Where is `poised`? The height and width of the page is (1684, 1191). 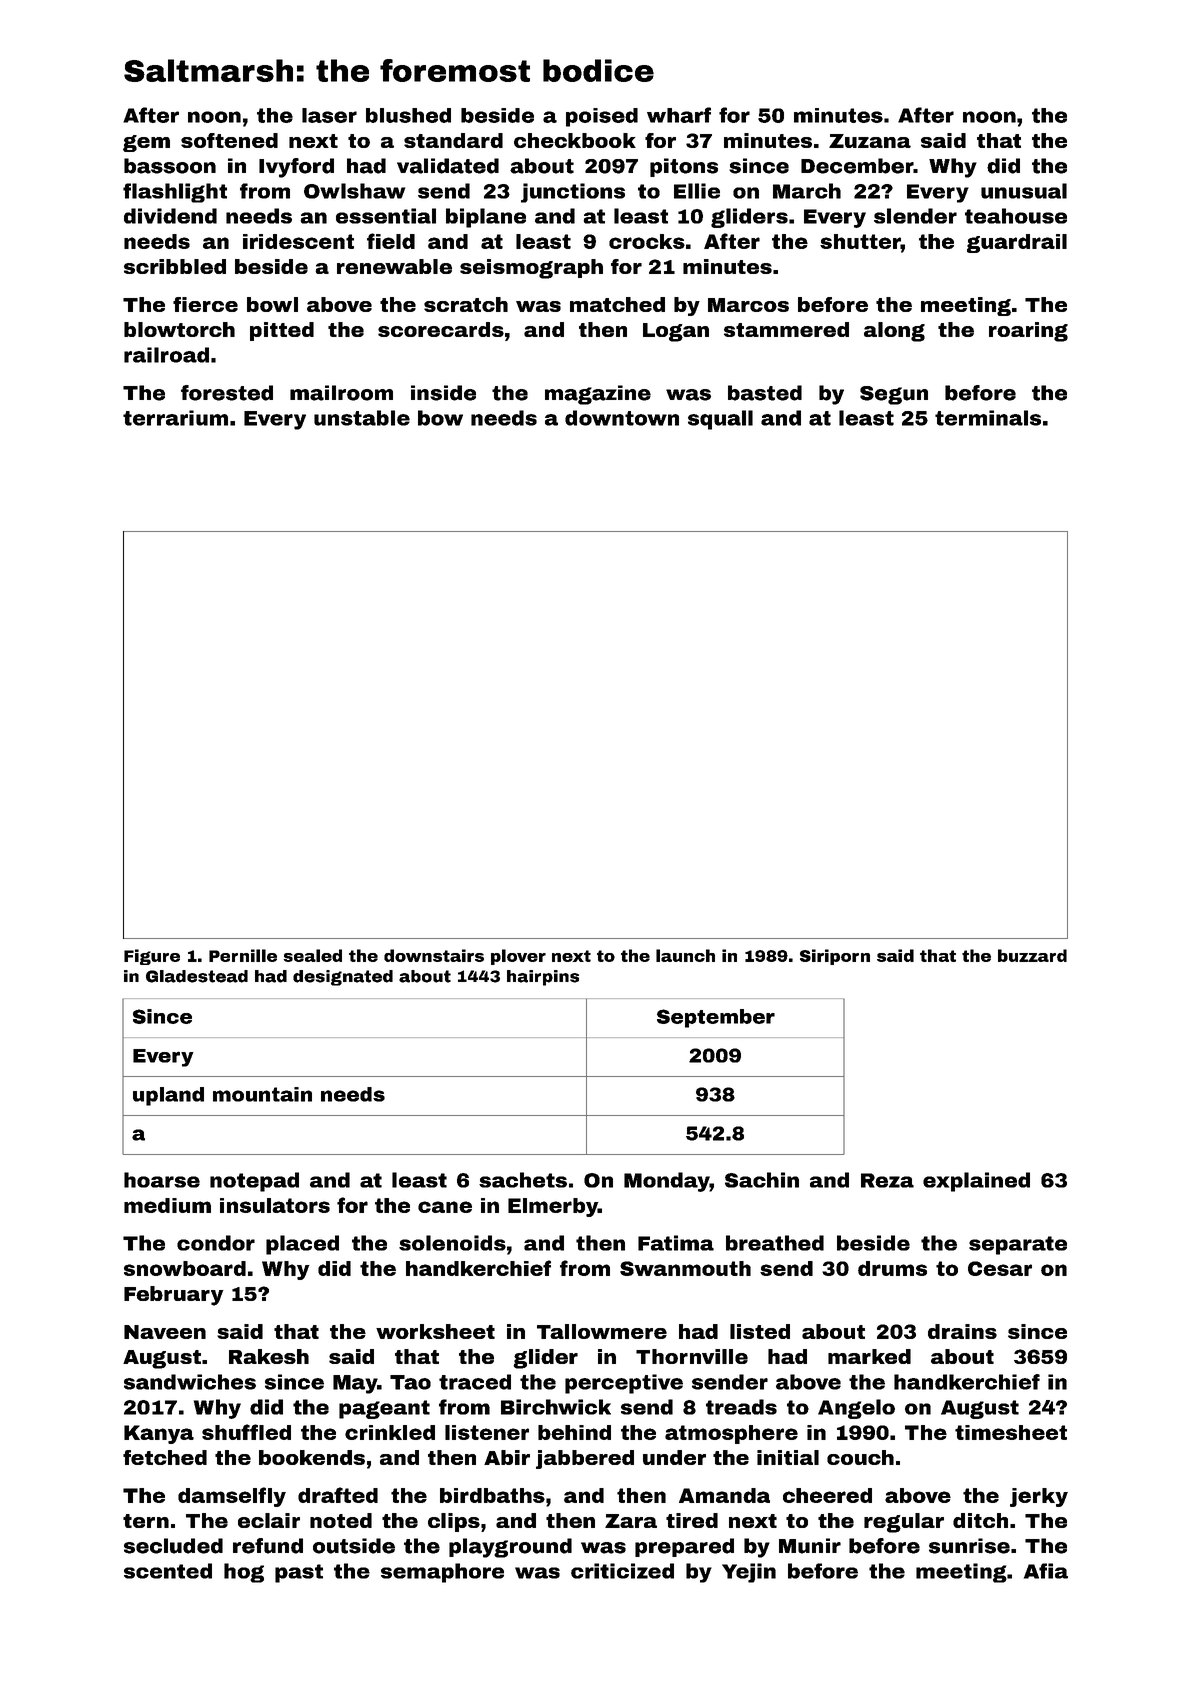
poised is located at coordinates (602, 117).
